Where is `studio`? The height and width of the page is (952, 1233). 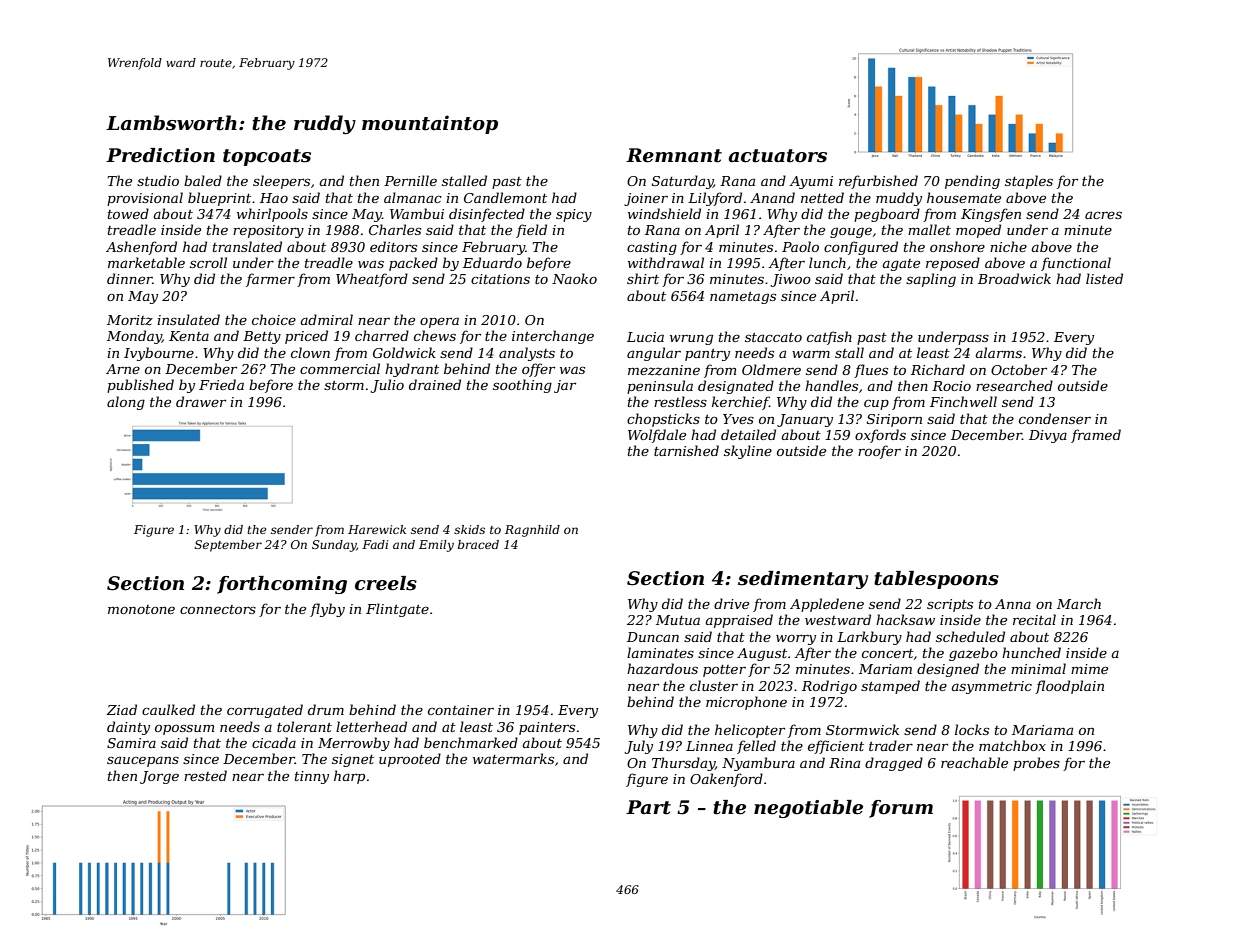 studio is located at coordinates (158, 180).
